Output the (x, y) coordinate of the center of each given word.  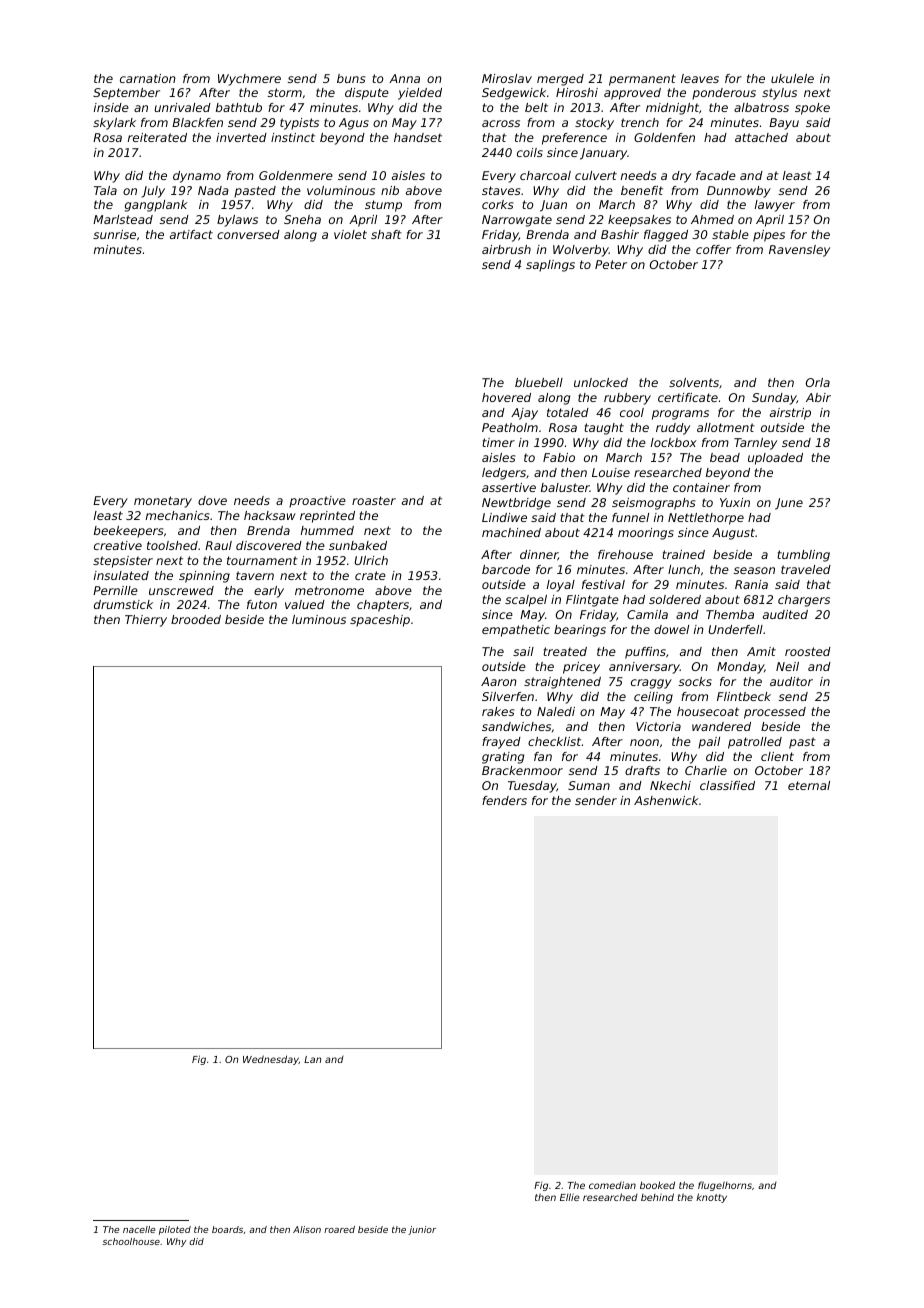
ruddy (673, 429)
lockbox (674, 442)
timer (498, 442)
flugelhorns (725, 1186)
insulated (121, 575)
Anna (404, 78)
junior (422, 1230)
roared (339, 1229)
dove (212, 500)
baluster (565, 487)
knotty (711, 1198)
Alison (307, 1229)
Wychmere (249, 80)
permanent (642, 80)
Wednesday (271, 1060)
